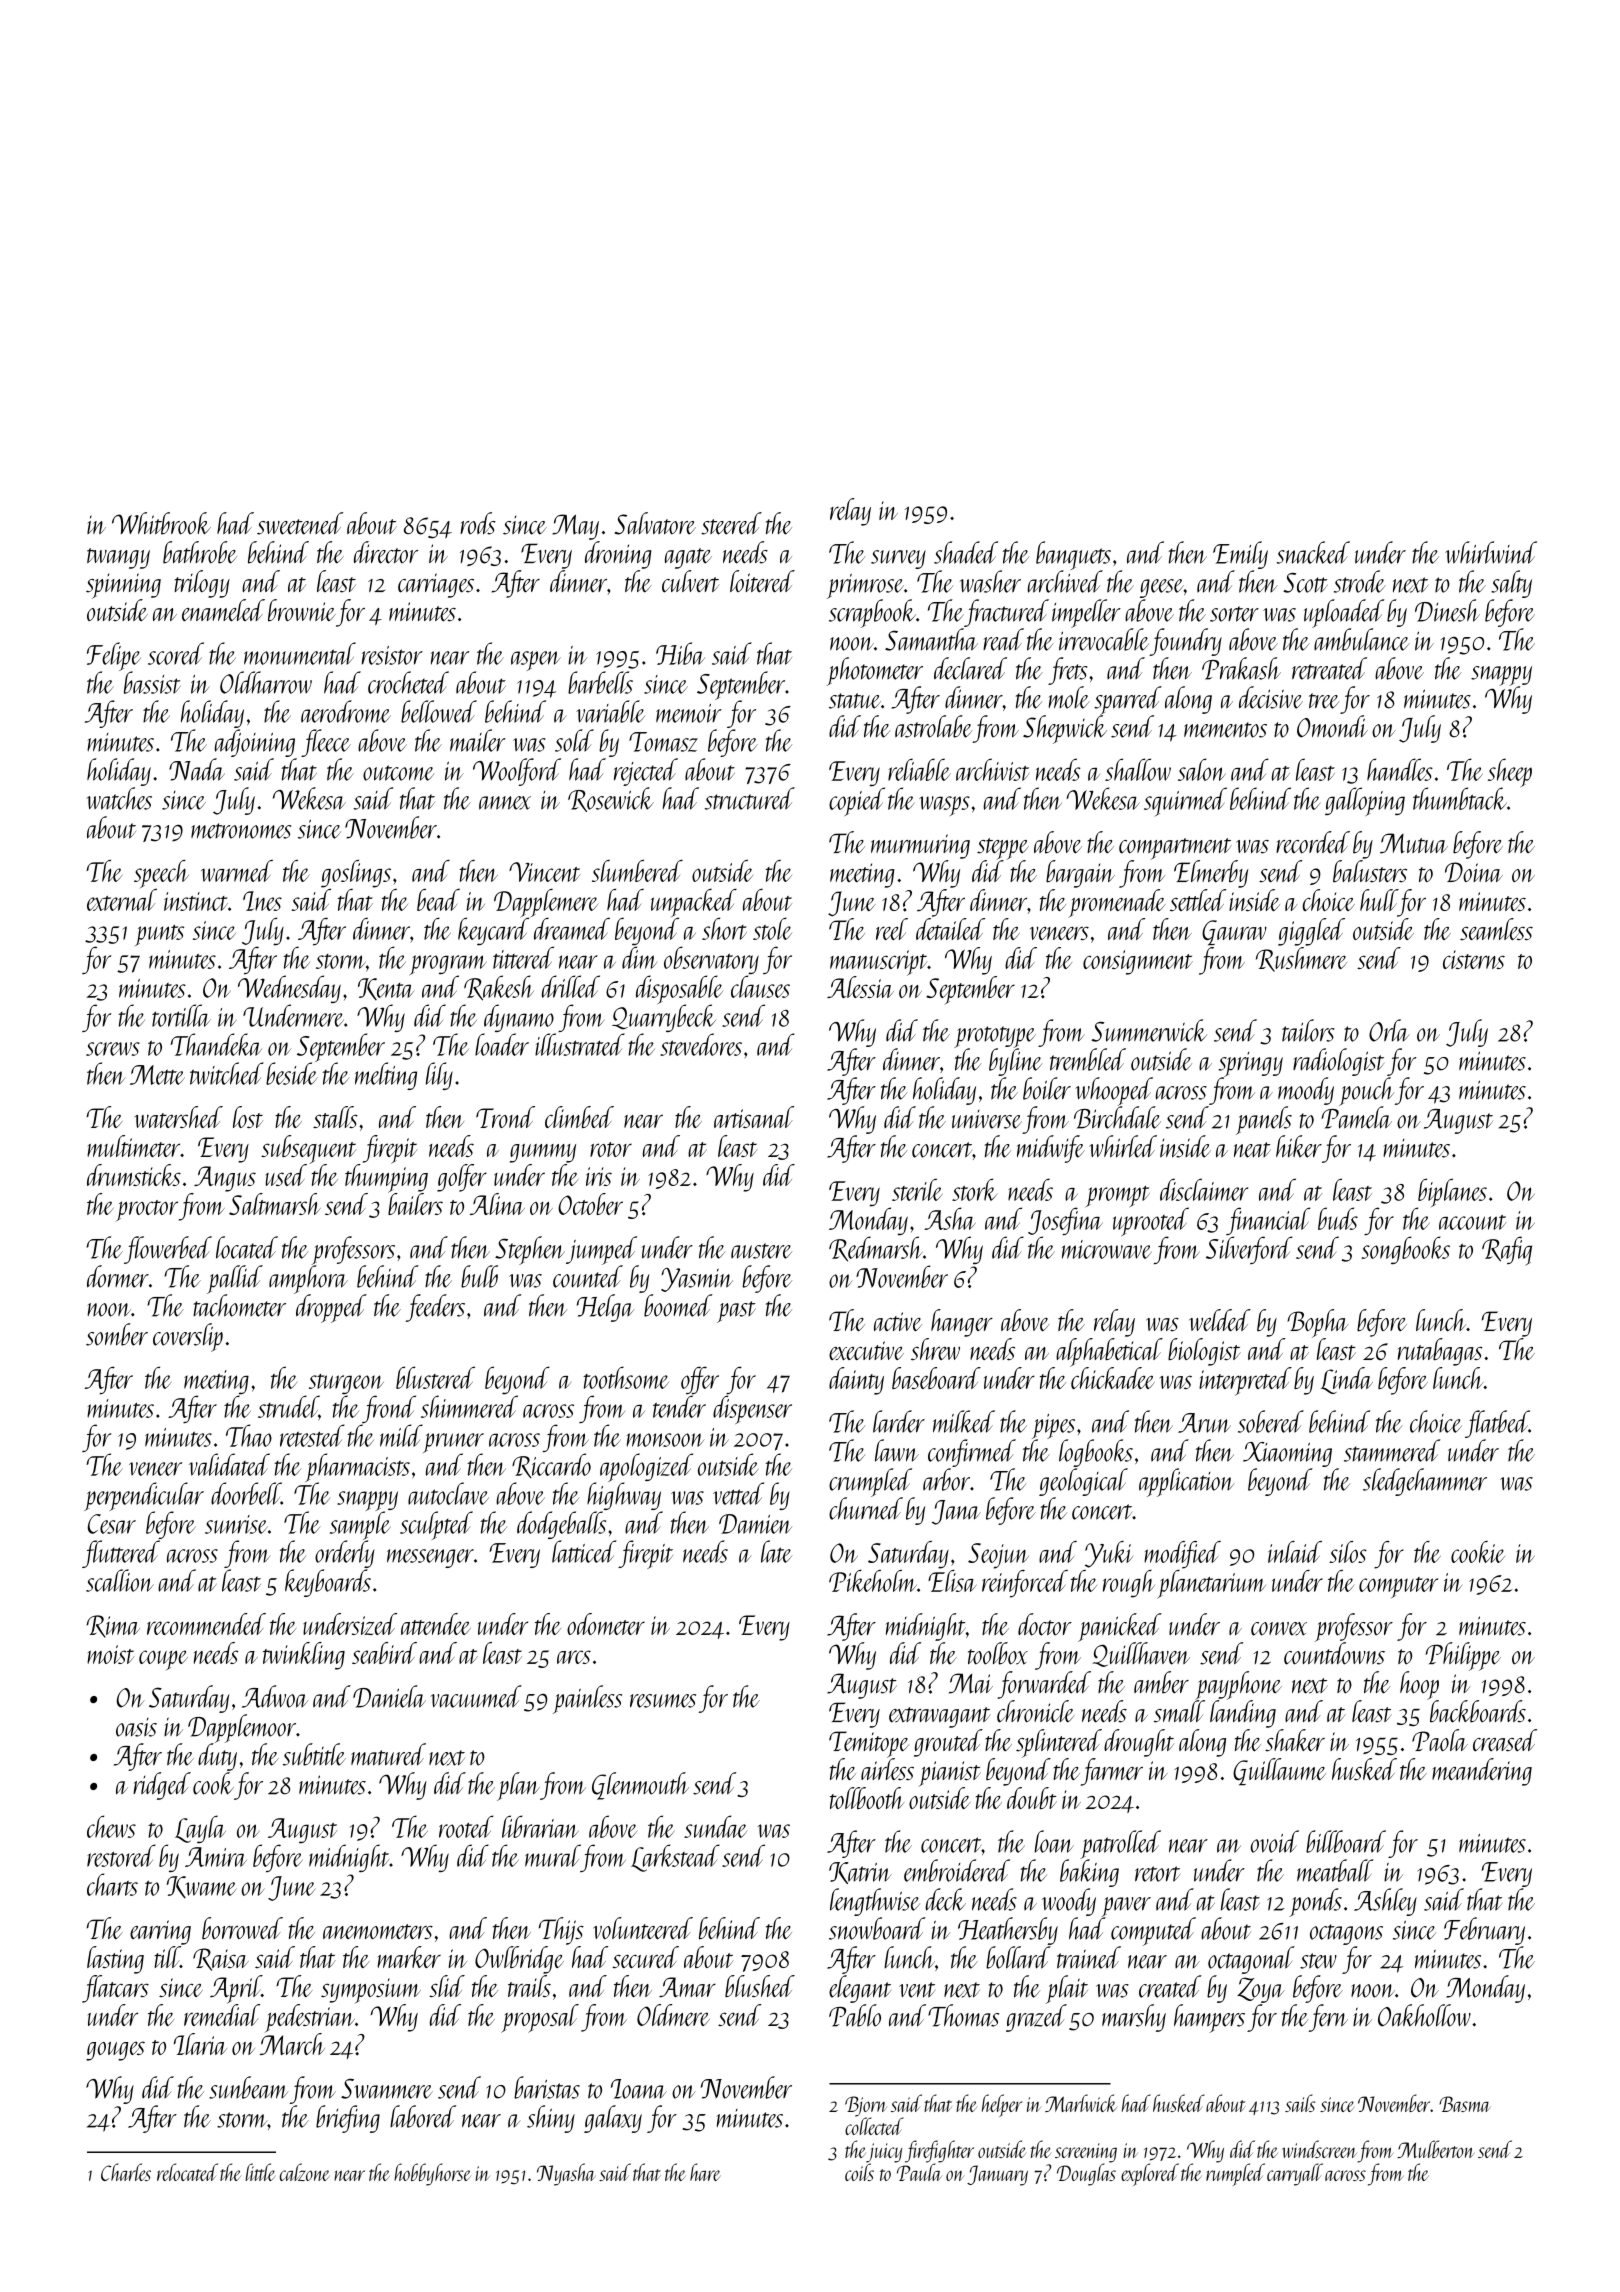 Image resolution: width=1620 pixels, height=2292 pixels. What do you see at coordinates (1138, 962) in the screenshot?
I see `consignment` at bounding box center [1138, 962].
